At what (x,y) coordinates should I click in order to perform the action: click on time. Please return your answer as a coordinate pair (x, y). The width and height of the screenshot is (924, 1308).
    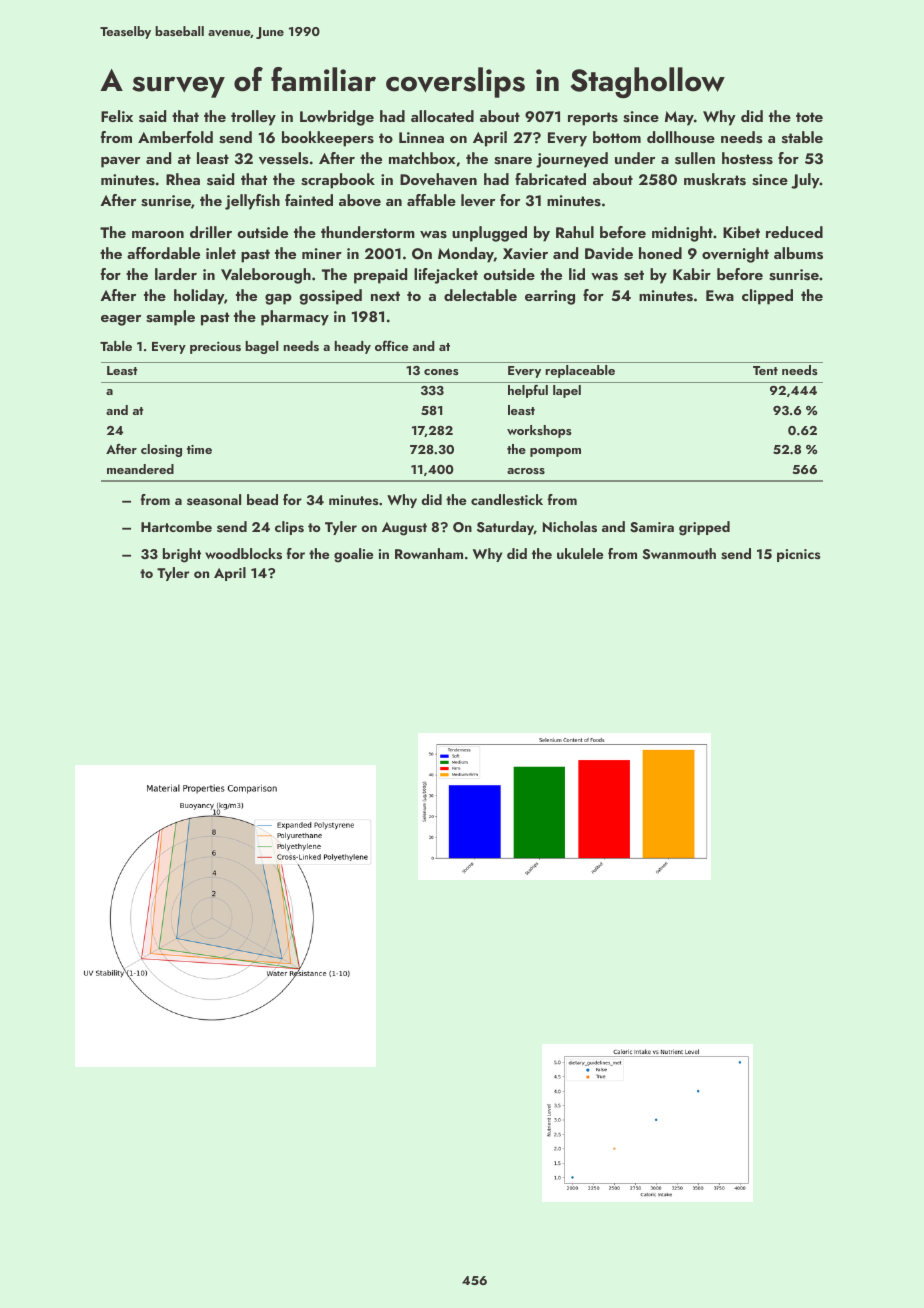
    Looking at the image, I should click on (199, 449).
